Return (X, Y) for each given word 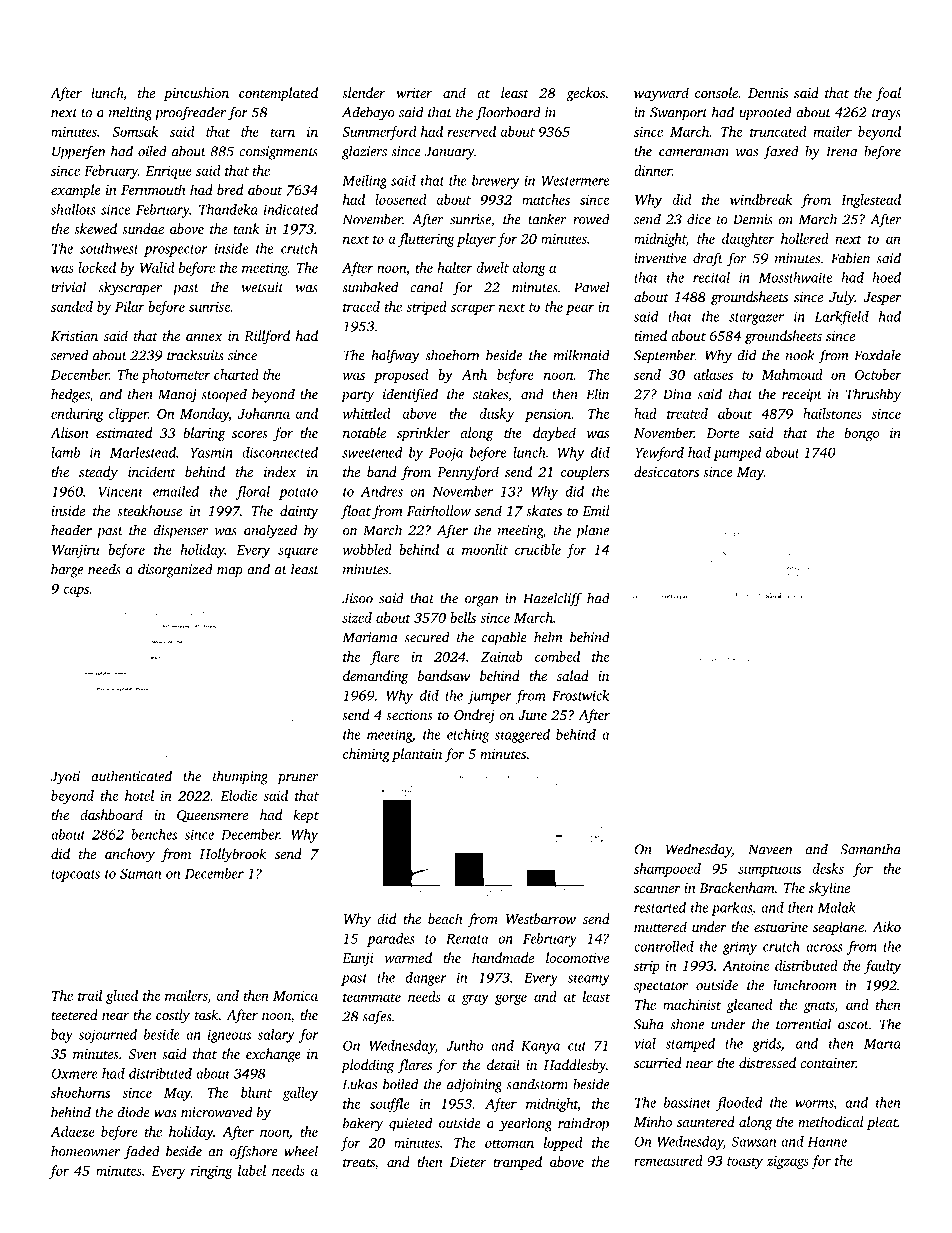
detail (503, 1064)
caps (76, 591)
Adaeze (72, 1131)
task (207, 1014)
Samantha (870, 849)
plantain (417, 755)
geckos (585, 94)
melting (130, 113)
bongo (862, 434)
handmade (503, 957)
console (716, 92)
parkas (731, 909)
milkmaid (581, 355)
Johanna (264, 413)
